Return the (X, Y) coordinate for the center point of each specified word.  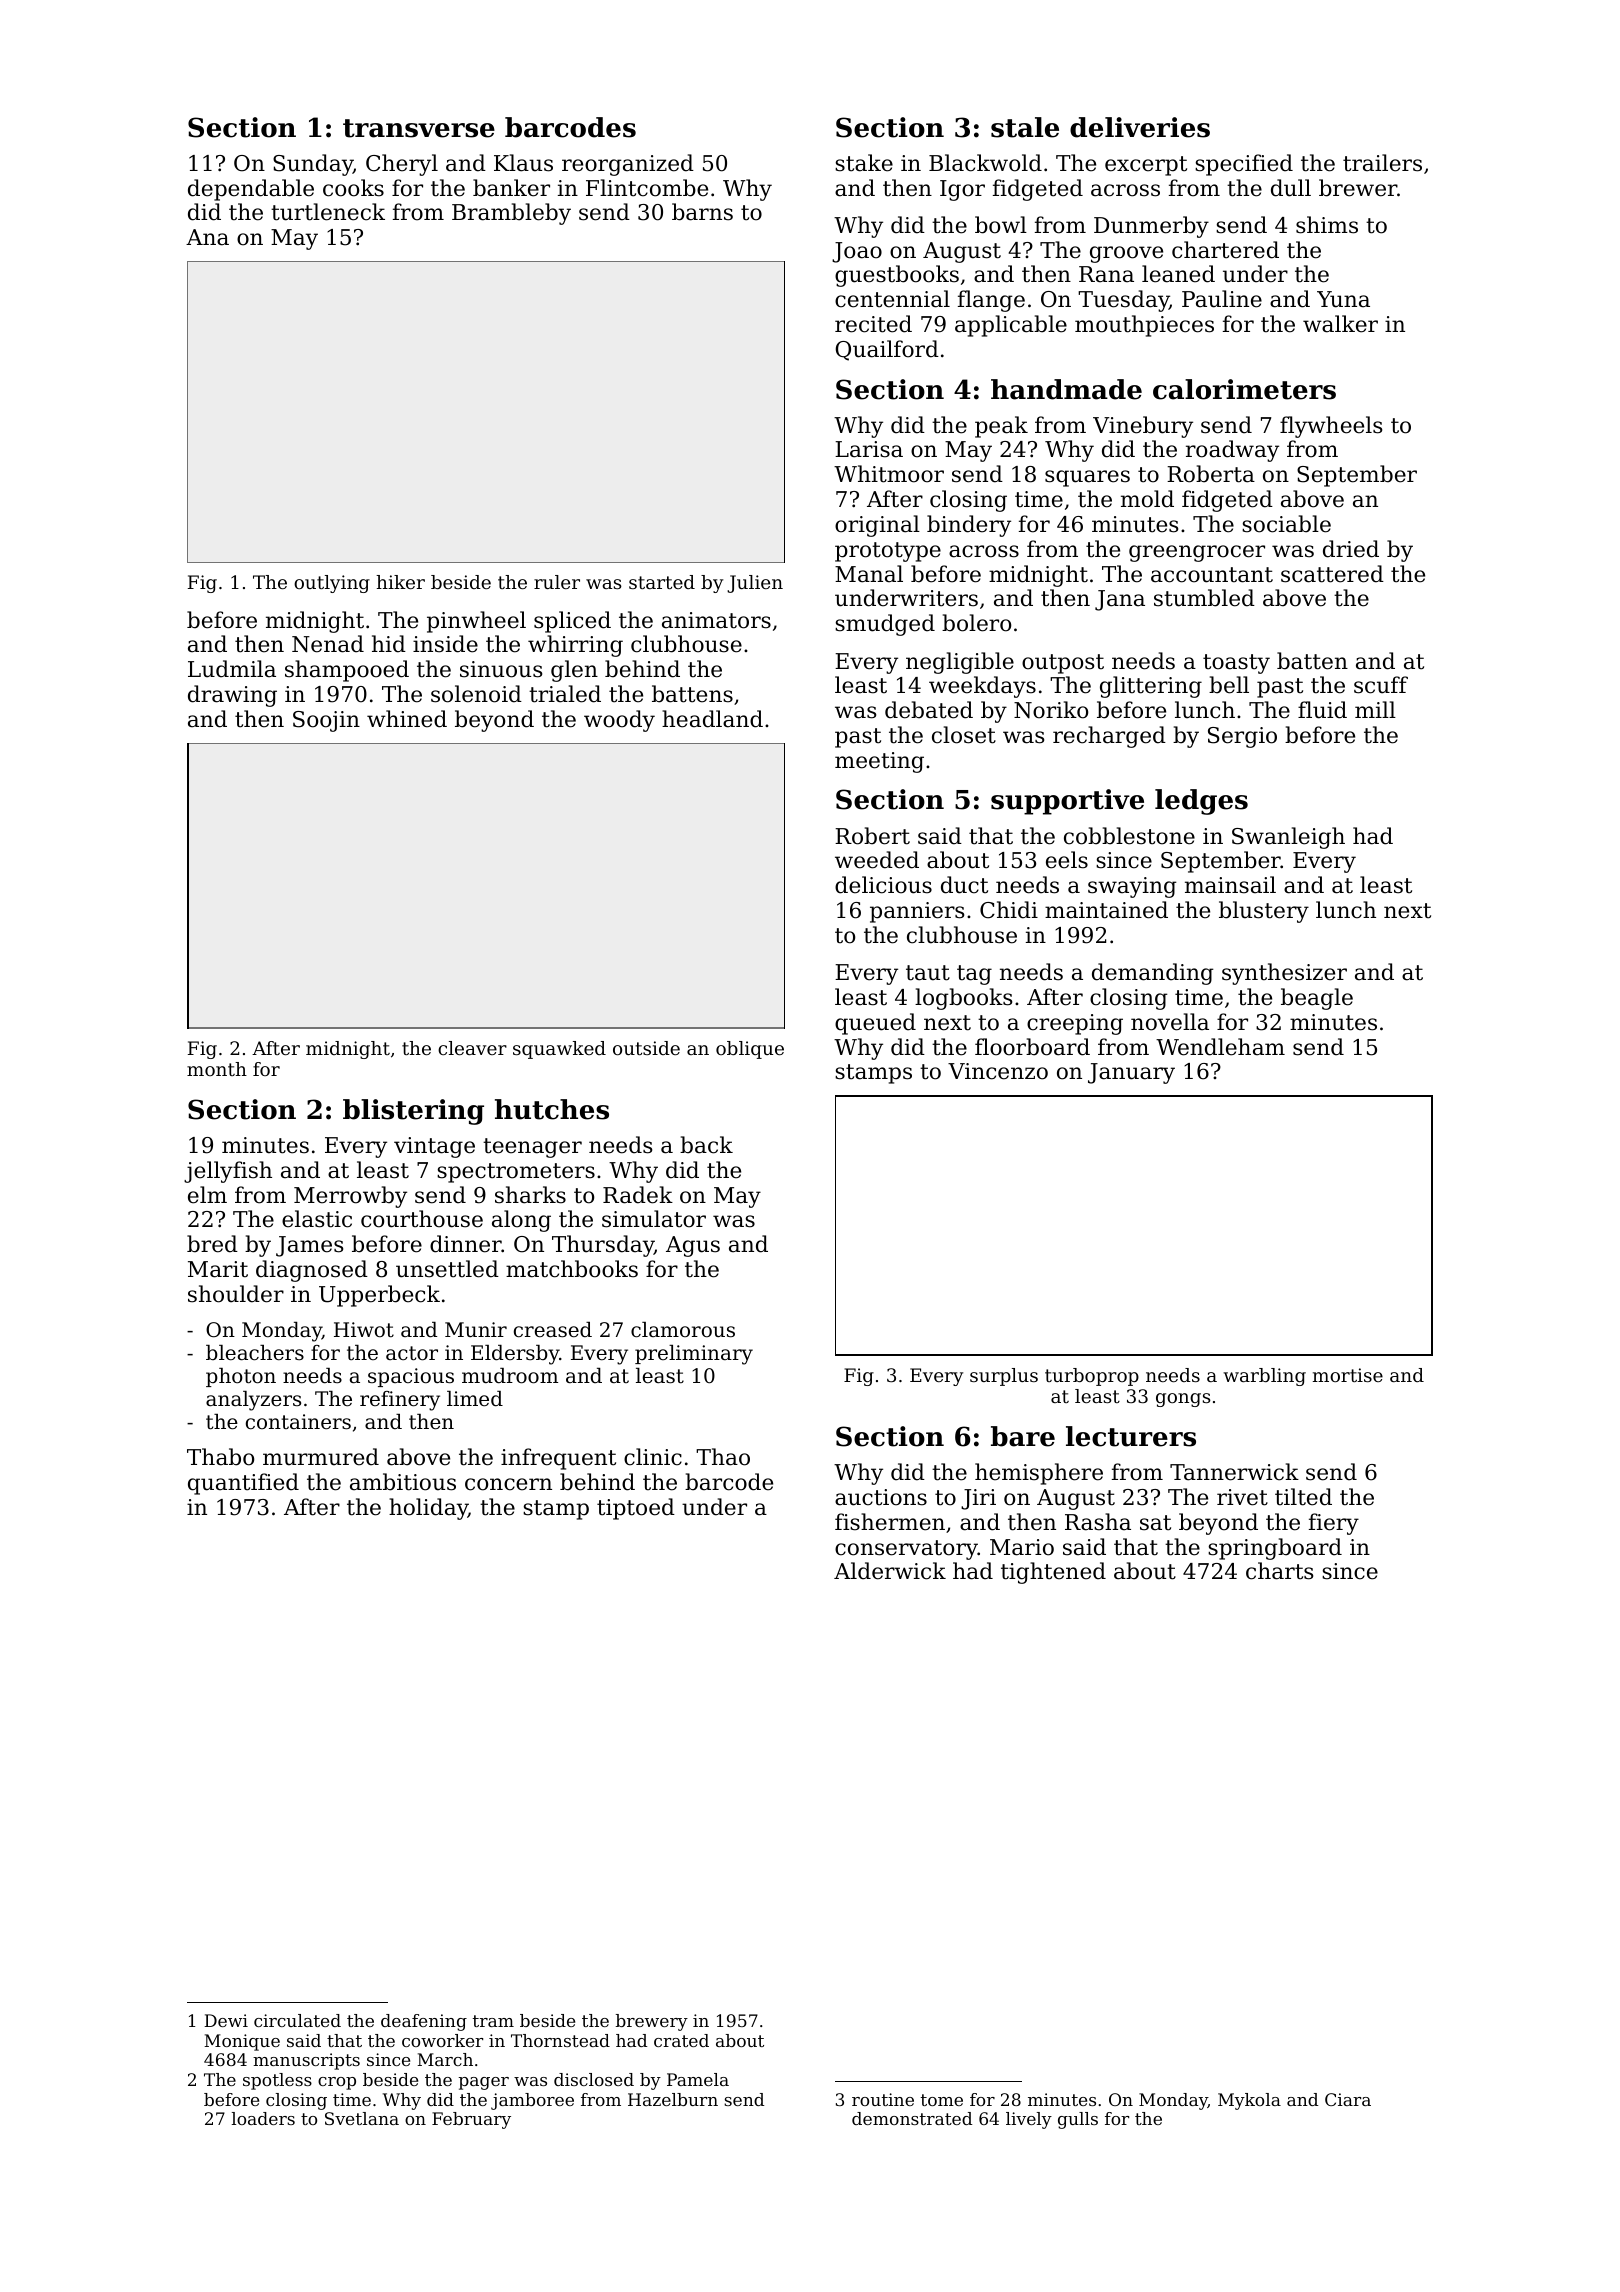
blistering (413, 1112)
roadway (1232, 451)
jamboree (532, 2101)
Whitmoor (889, 474)
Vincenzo (998, 1071)
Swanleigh (1288, 838)
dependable (251, 190)
